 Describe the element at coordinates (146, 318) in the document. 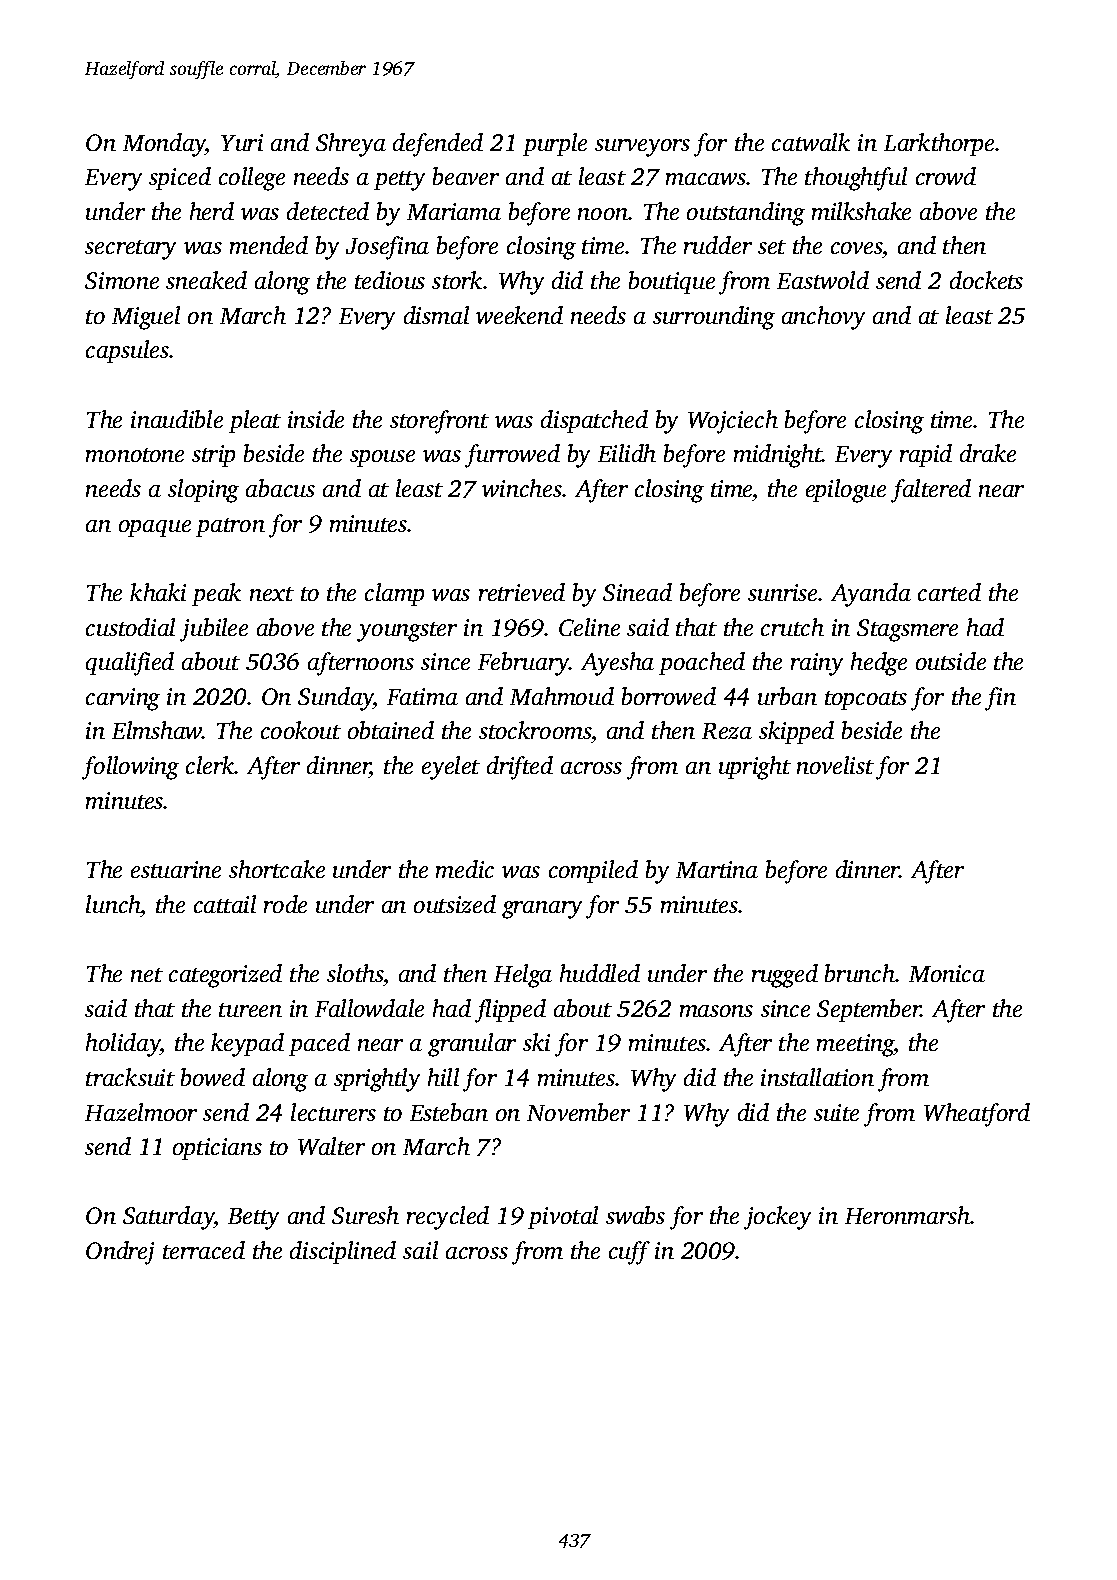

I see `Miguel` at that location.
